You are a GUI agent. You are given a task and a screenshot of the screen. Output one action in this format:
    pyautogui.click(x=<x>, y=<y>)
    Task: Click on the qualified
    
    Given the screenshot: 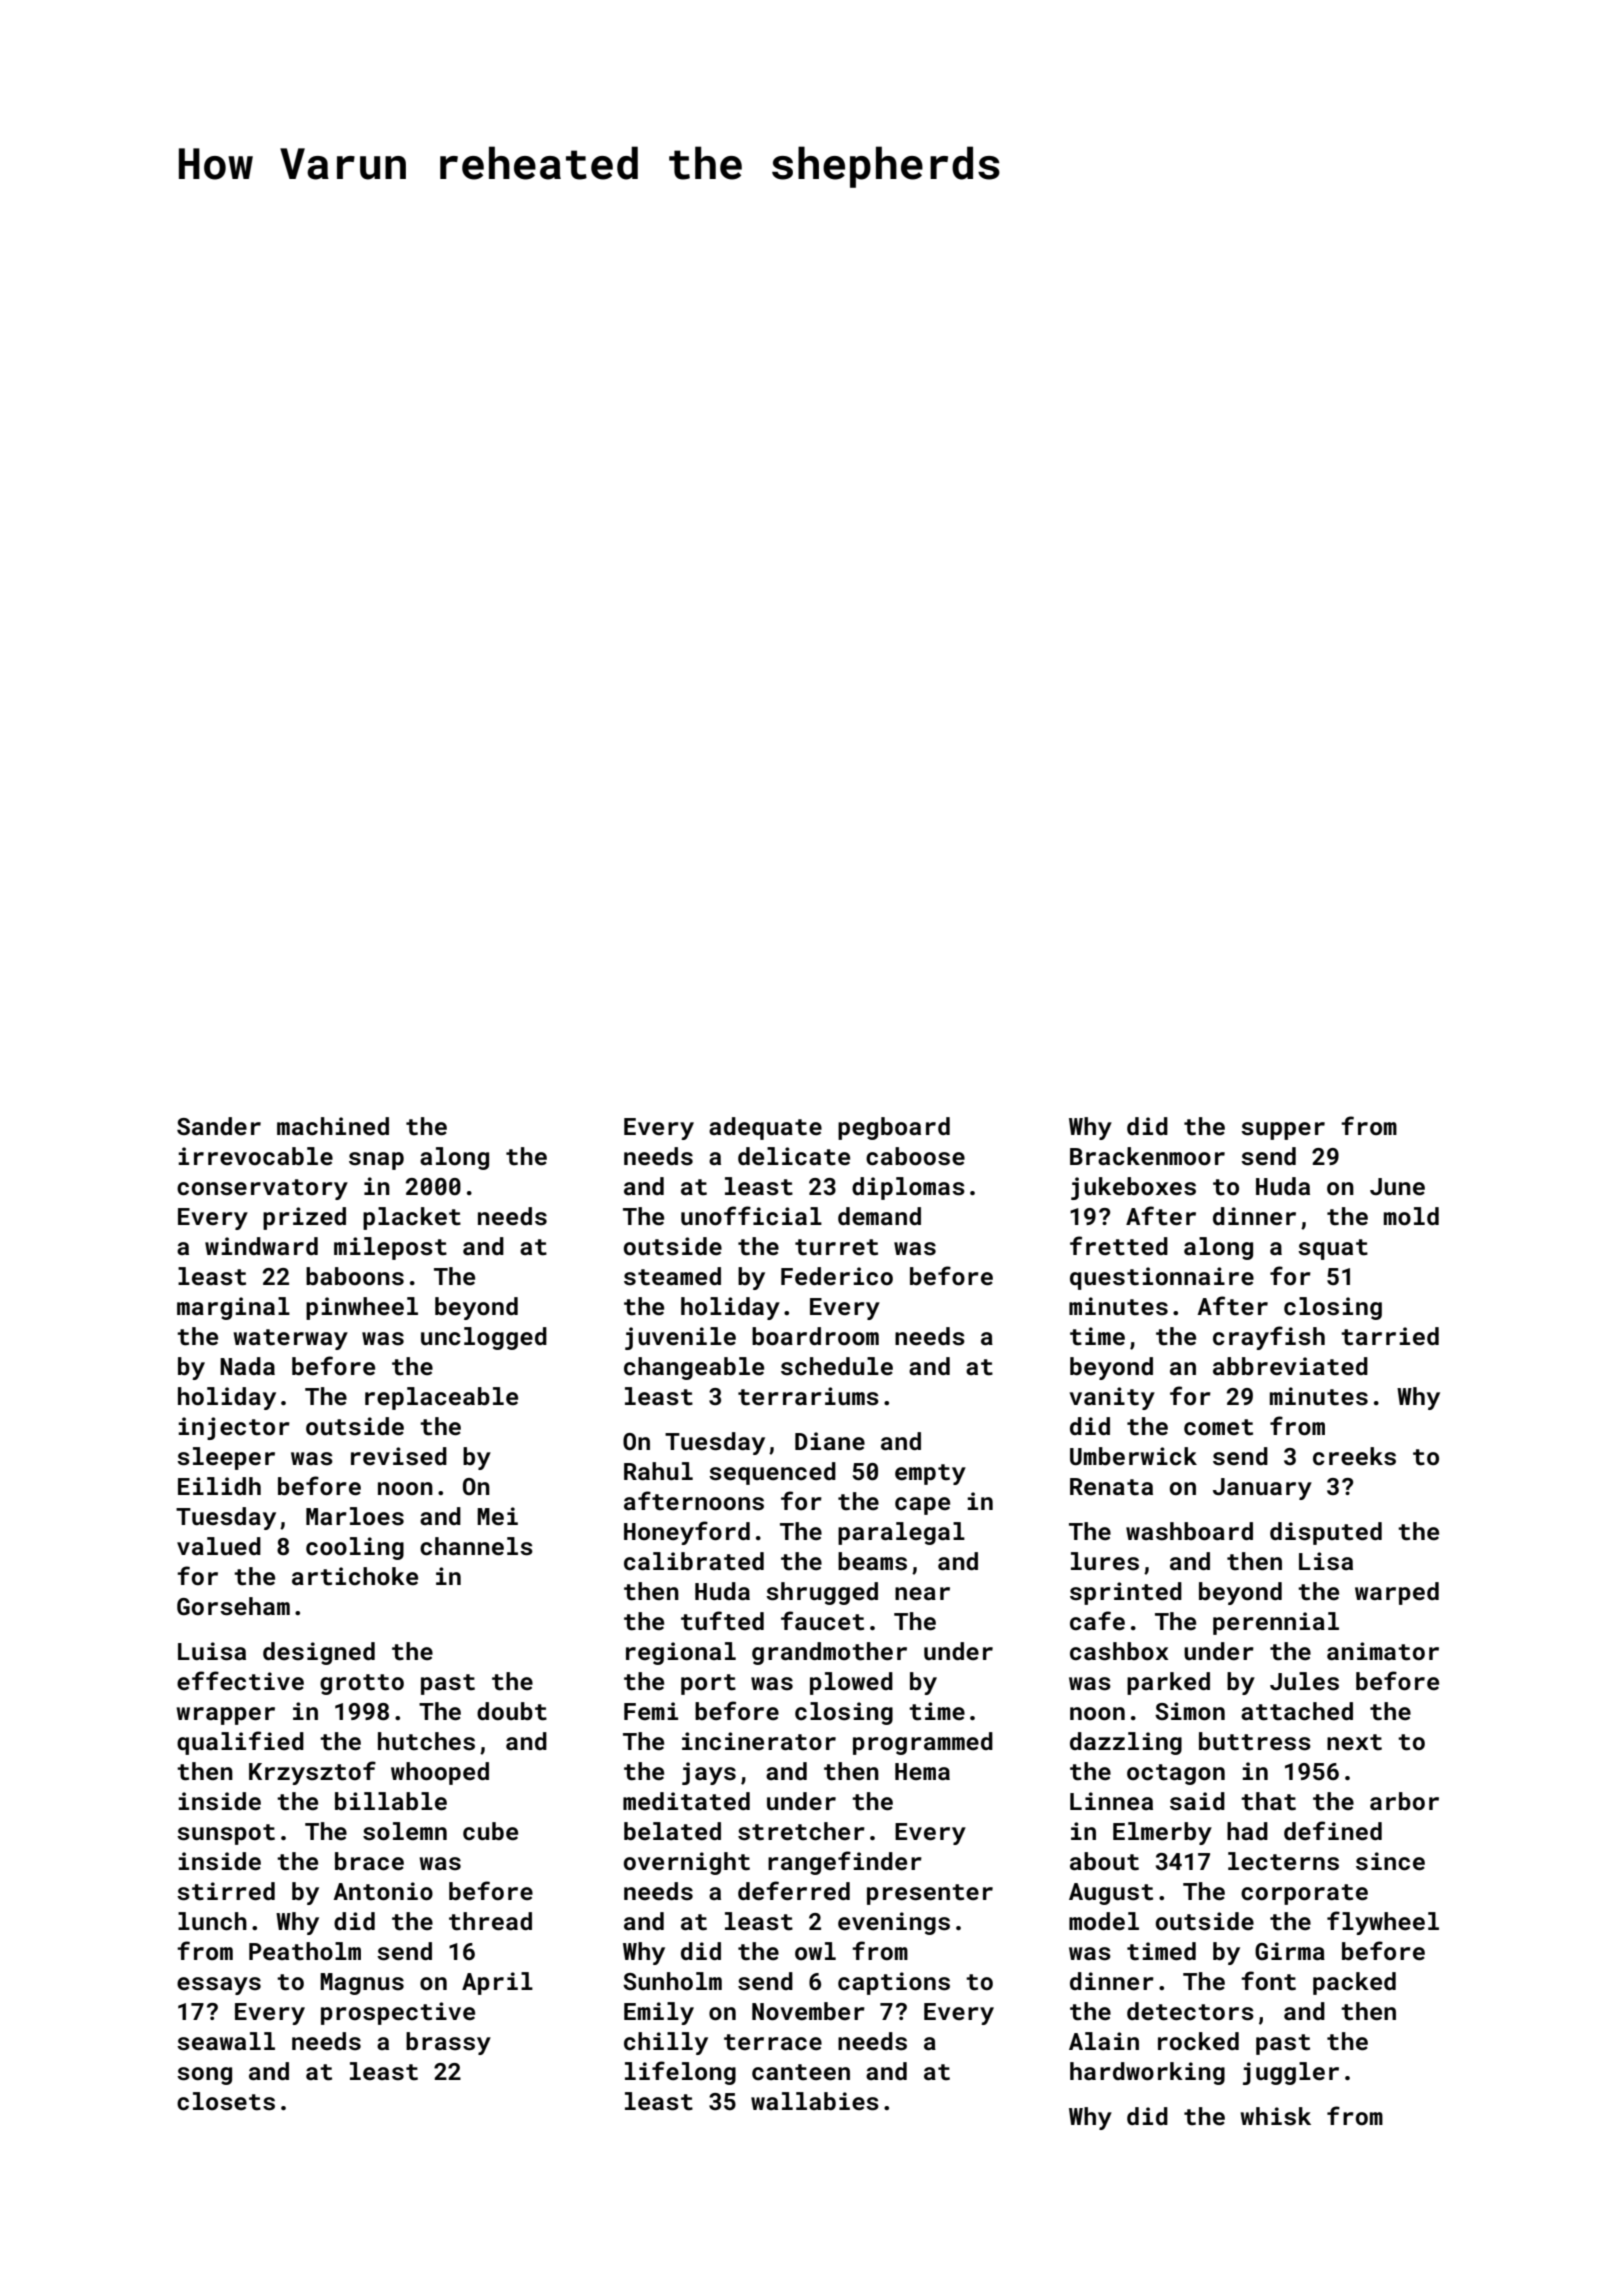 What is the action you would take?
    pyautogui.click(x=240, y=1743)
